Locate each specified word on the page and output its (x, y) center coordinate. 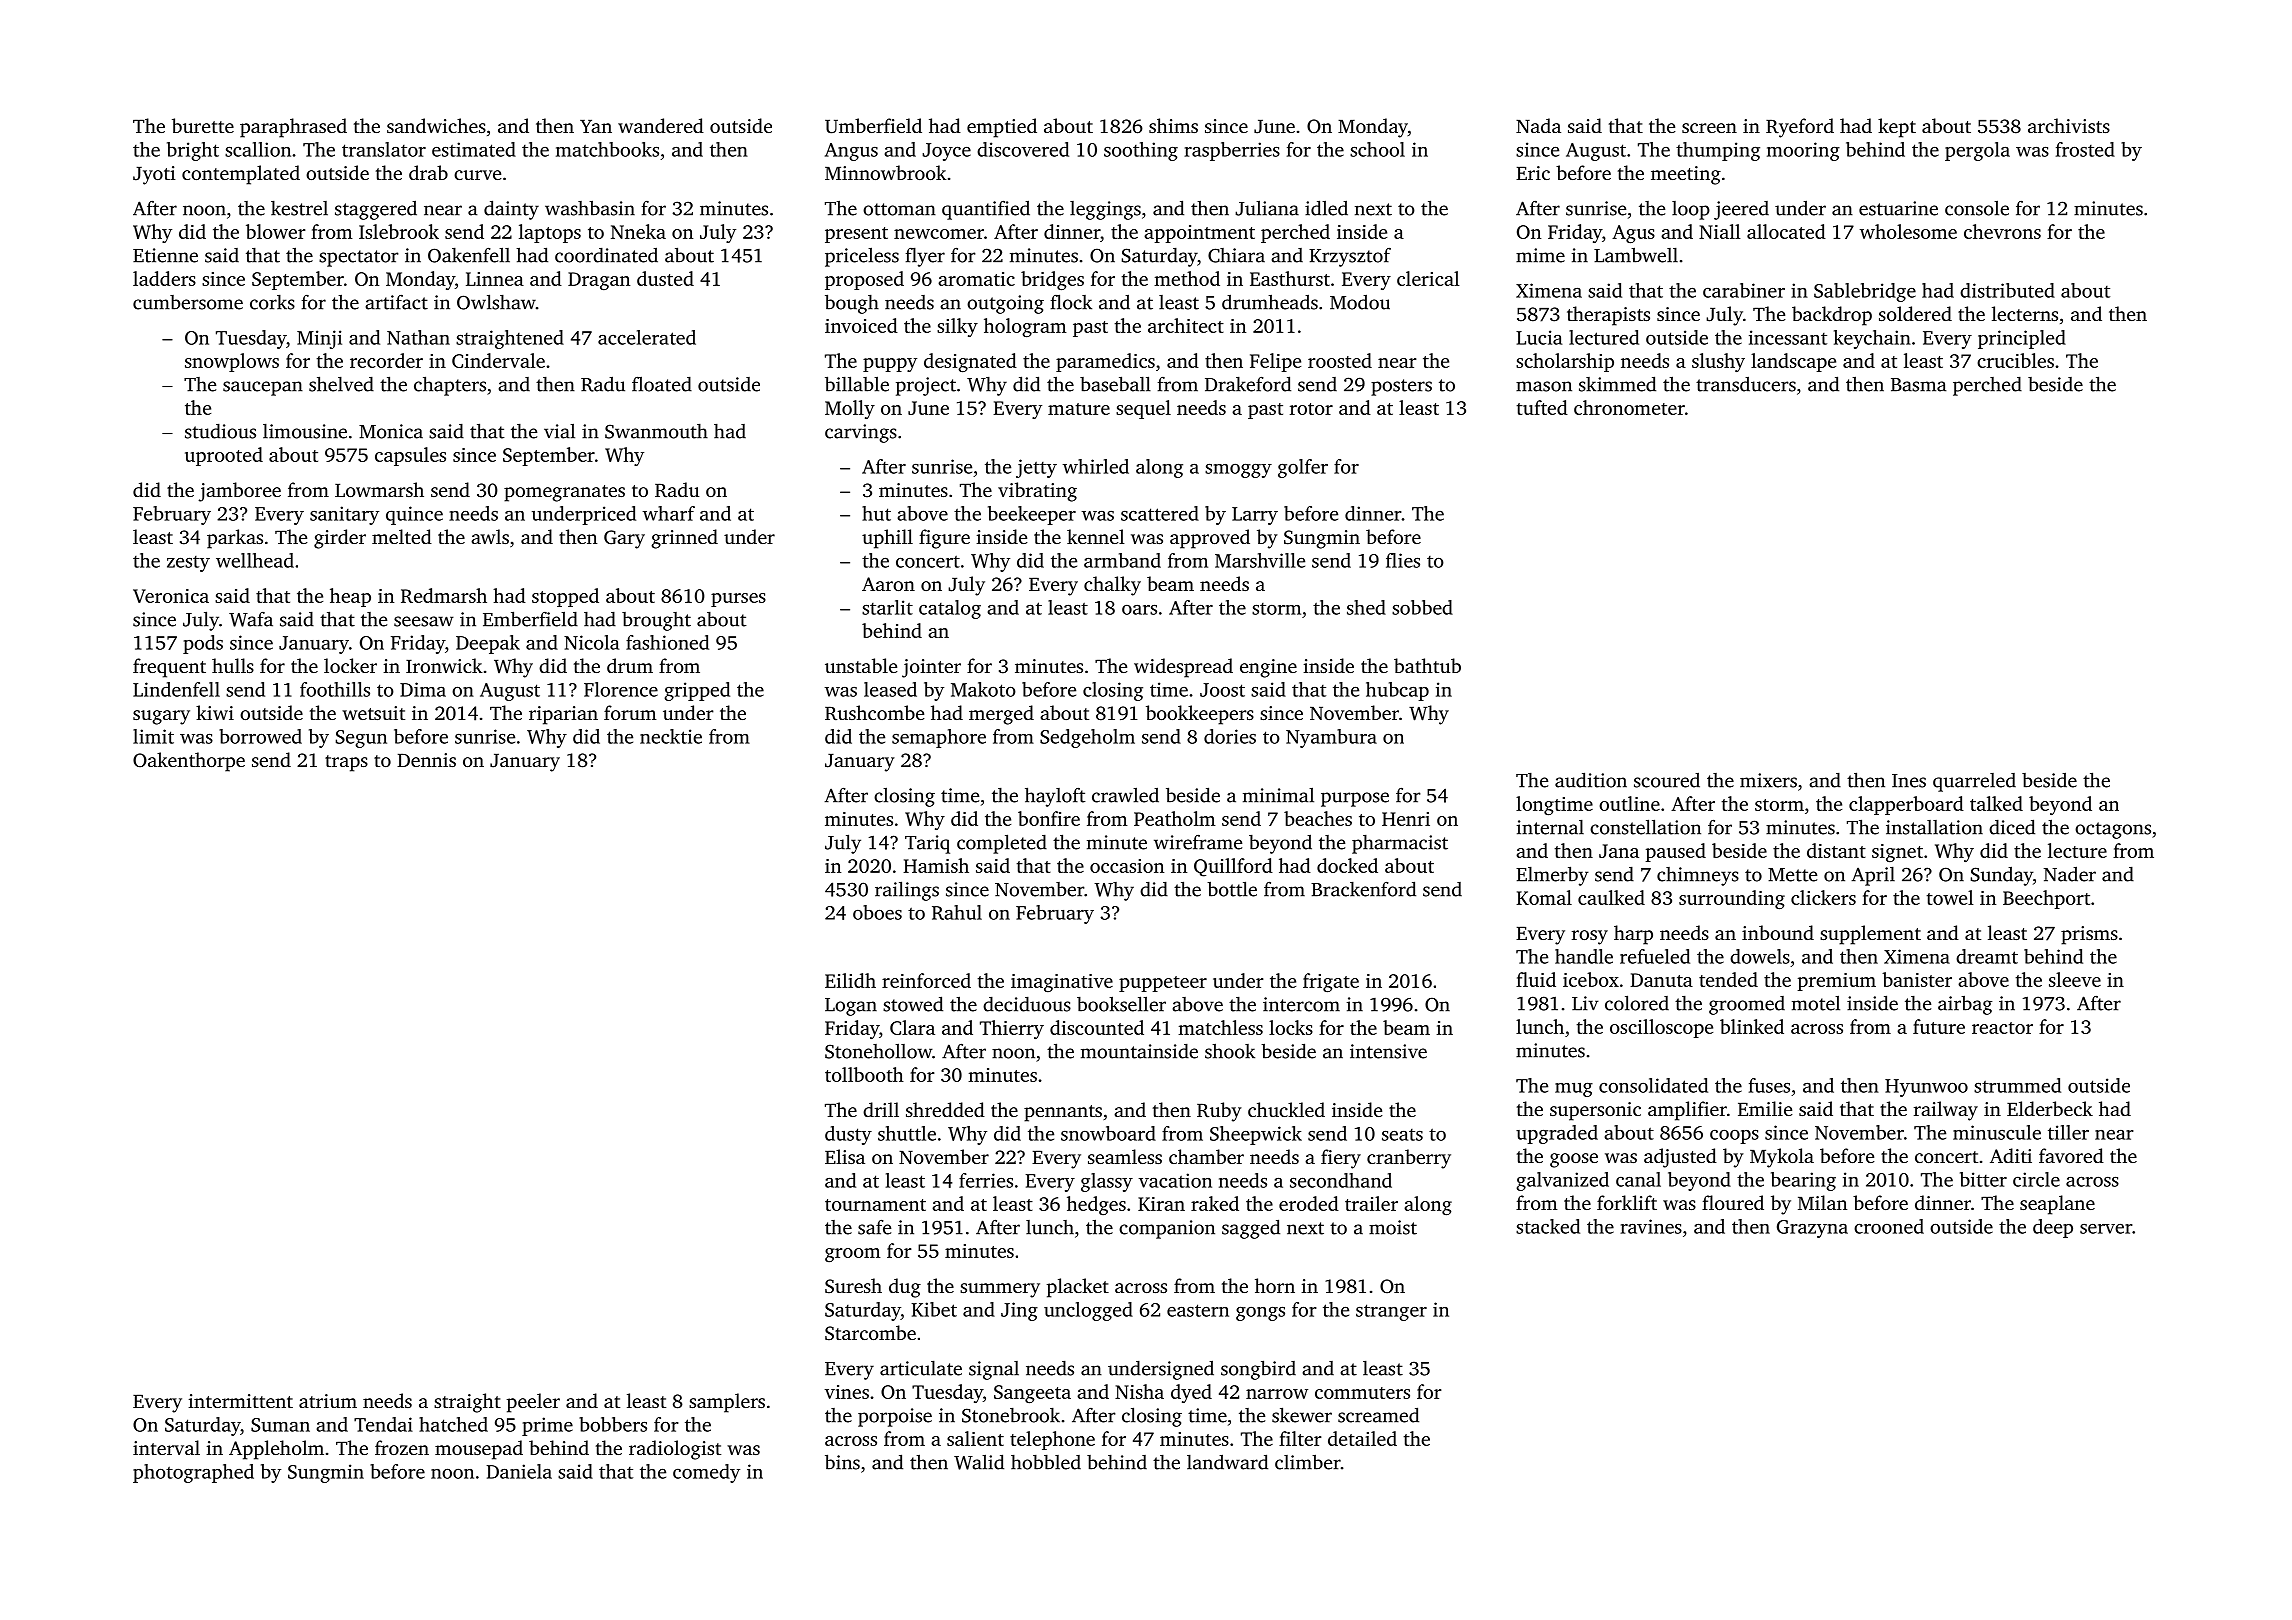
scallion (258, 149)
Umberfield (873, 126)
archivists (2069, 125)
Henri (1406, 819)
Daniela (519, 1471)
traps (346, 763)
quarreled (1974, 782)
